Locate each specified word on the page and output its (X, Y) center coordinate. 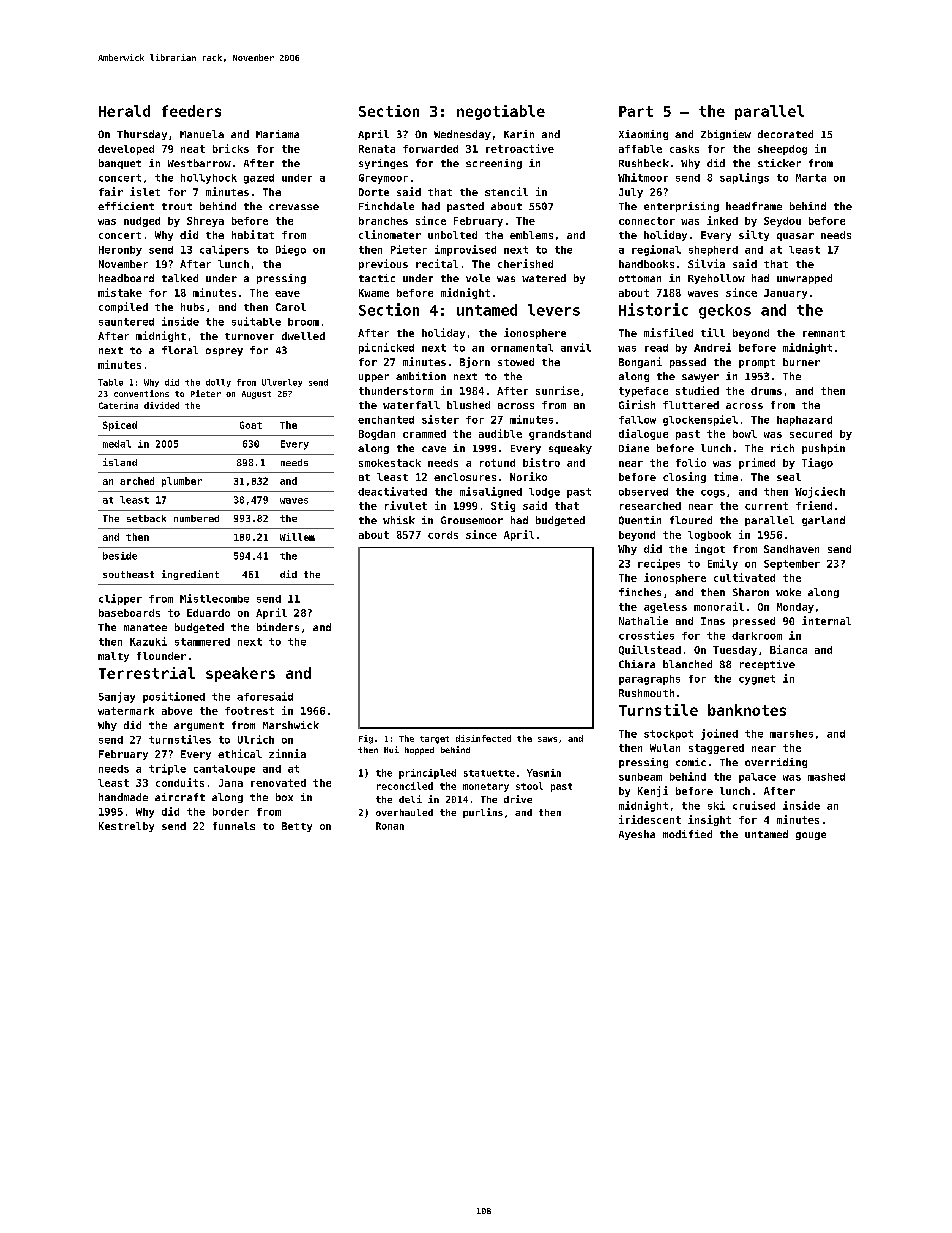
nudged (142, 222)
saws (547, 739)
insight (709, 820)
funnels (234, 826)
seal (789, 477)
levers (554, 310)
